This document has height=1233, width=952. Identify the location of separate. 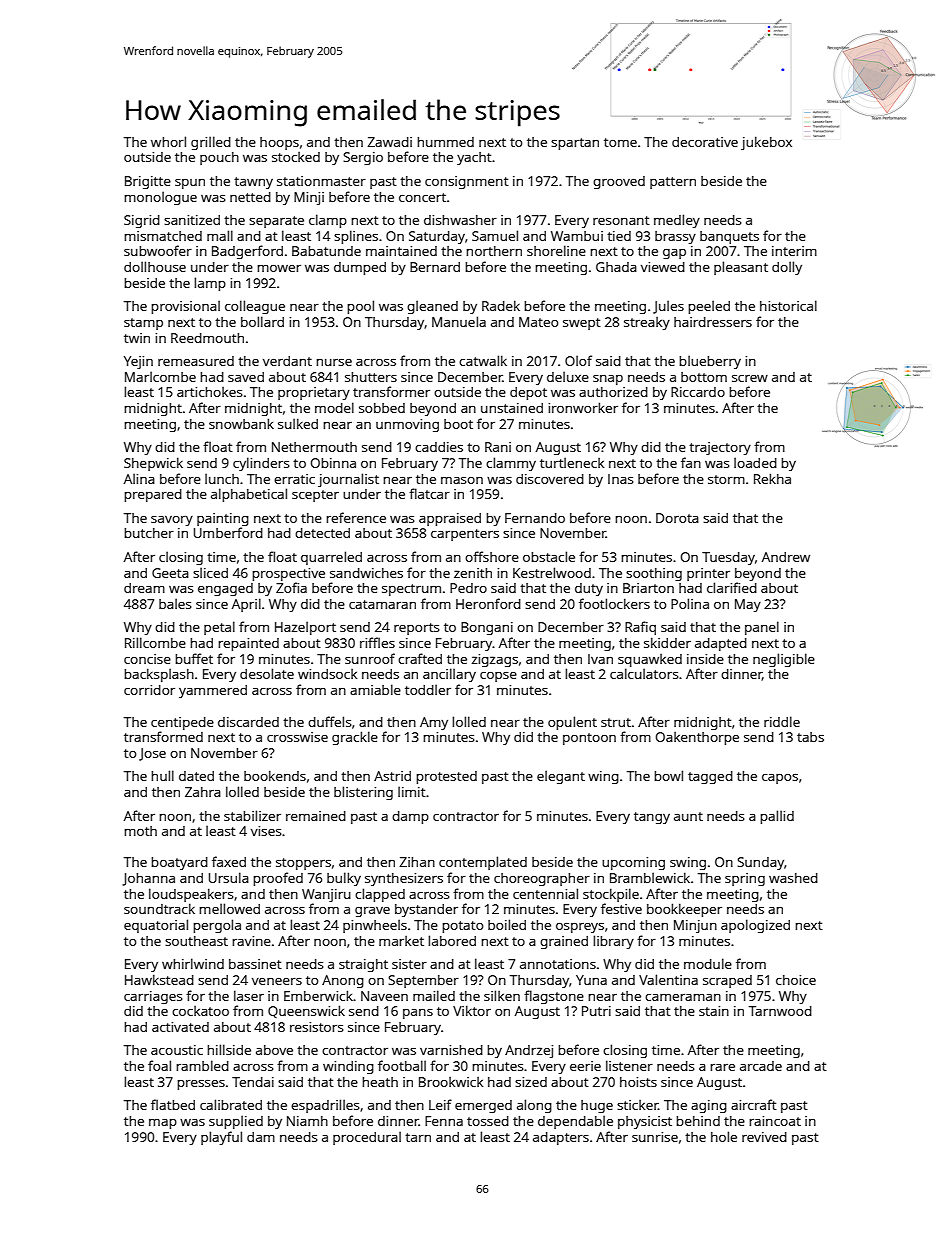
(276, 222).
